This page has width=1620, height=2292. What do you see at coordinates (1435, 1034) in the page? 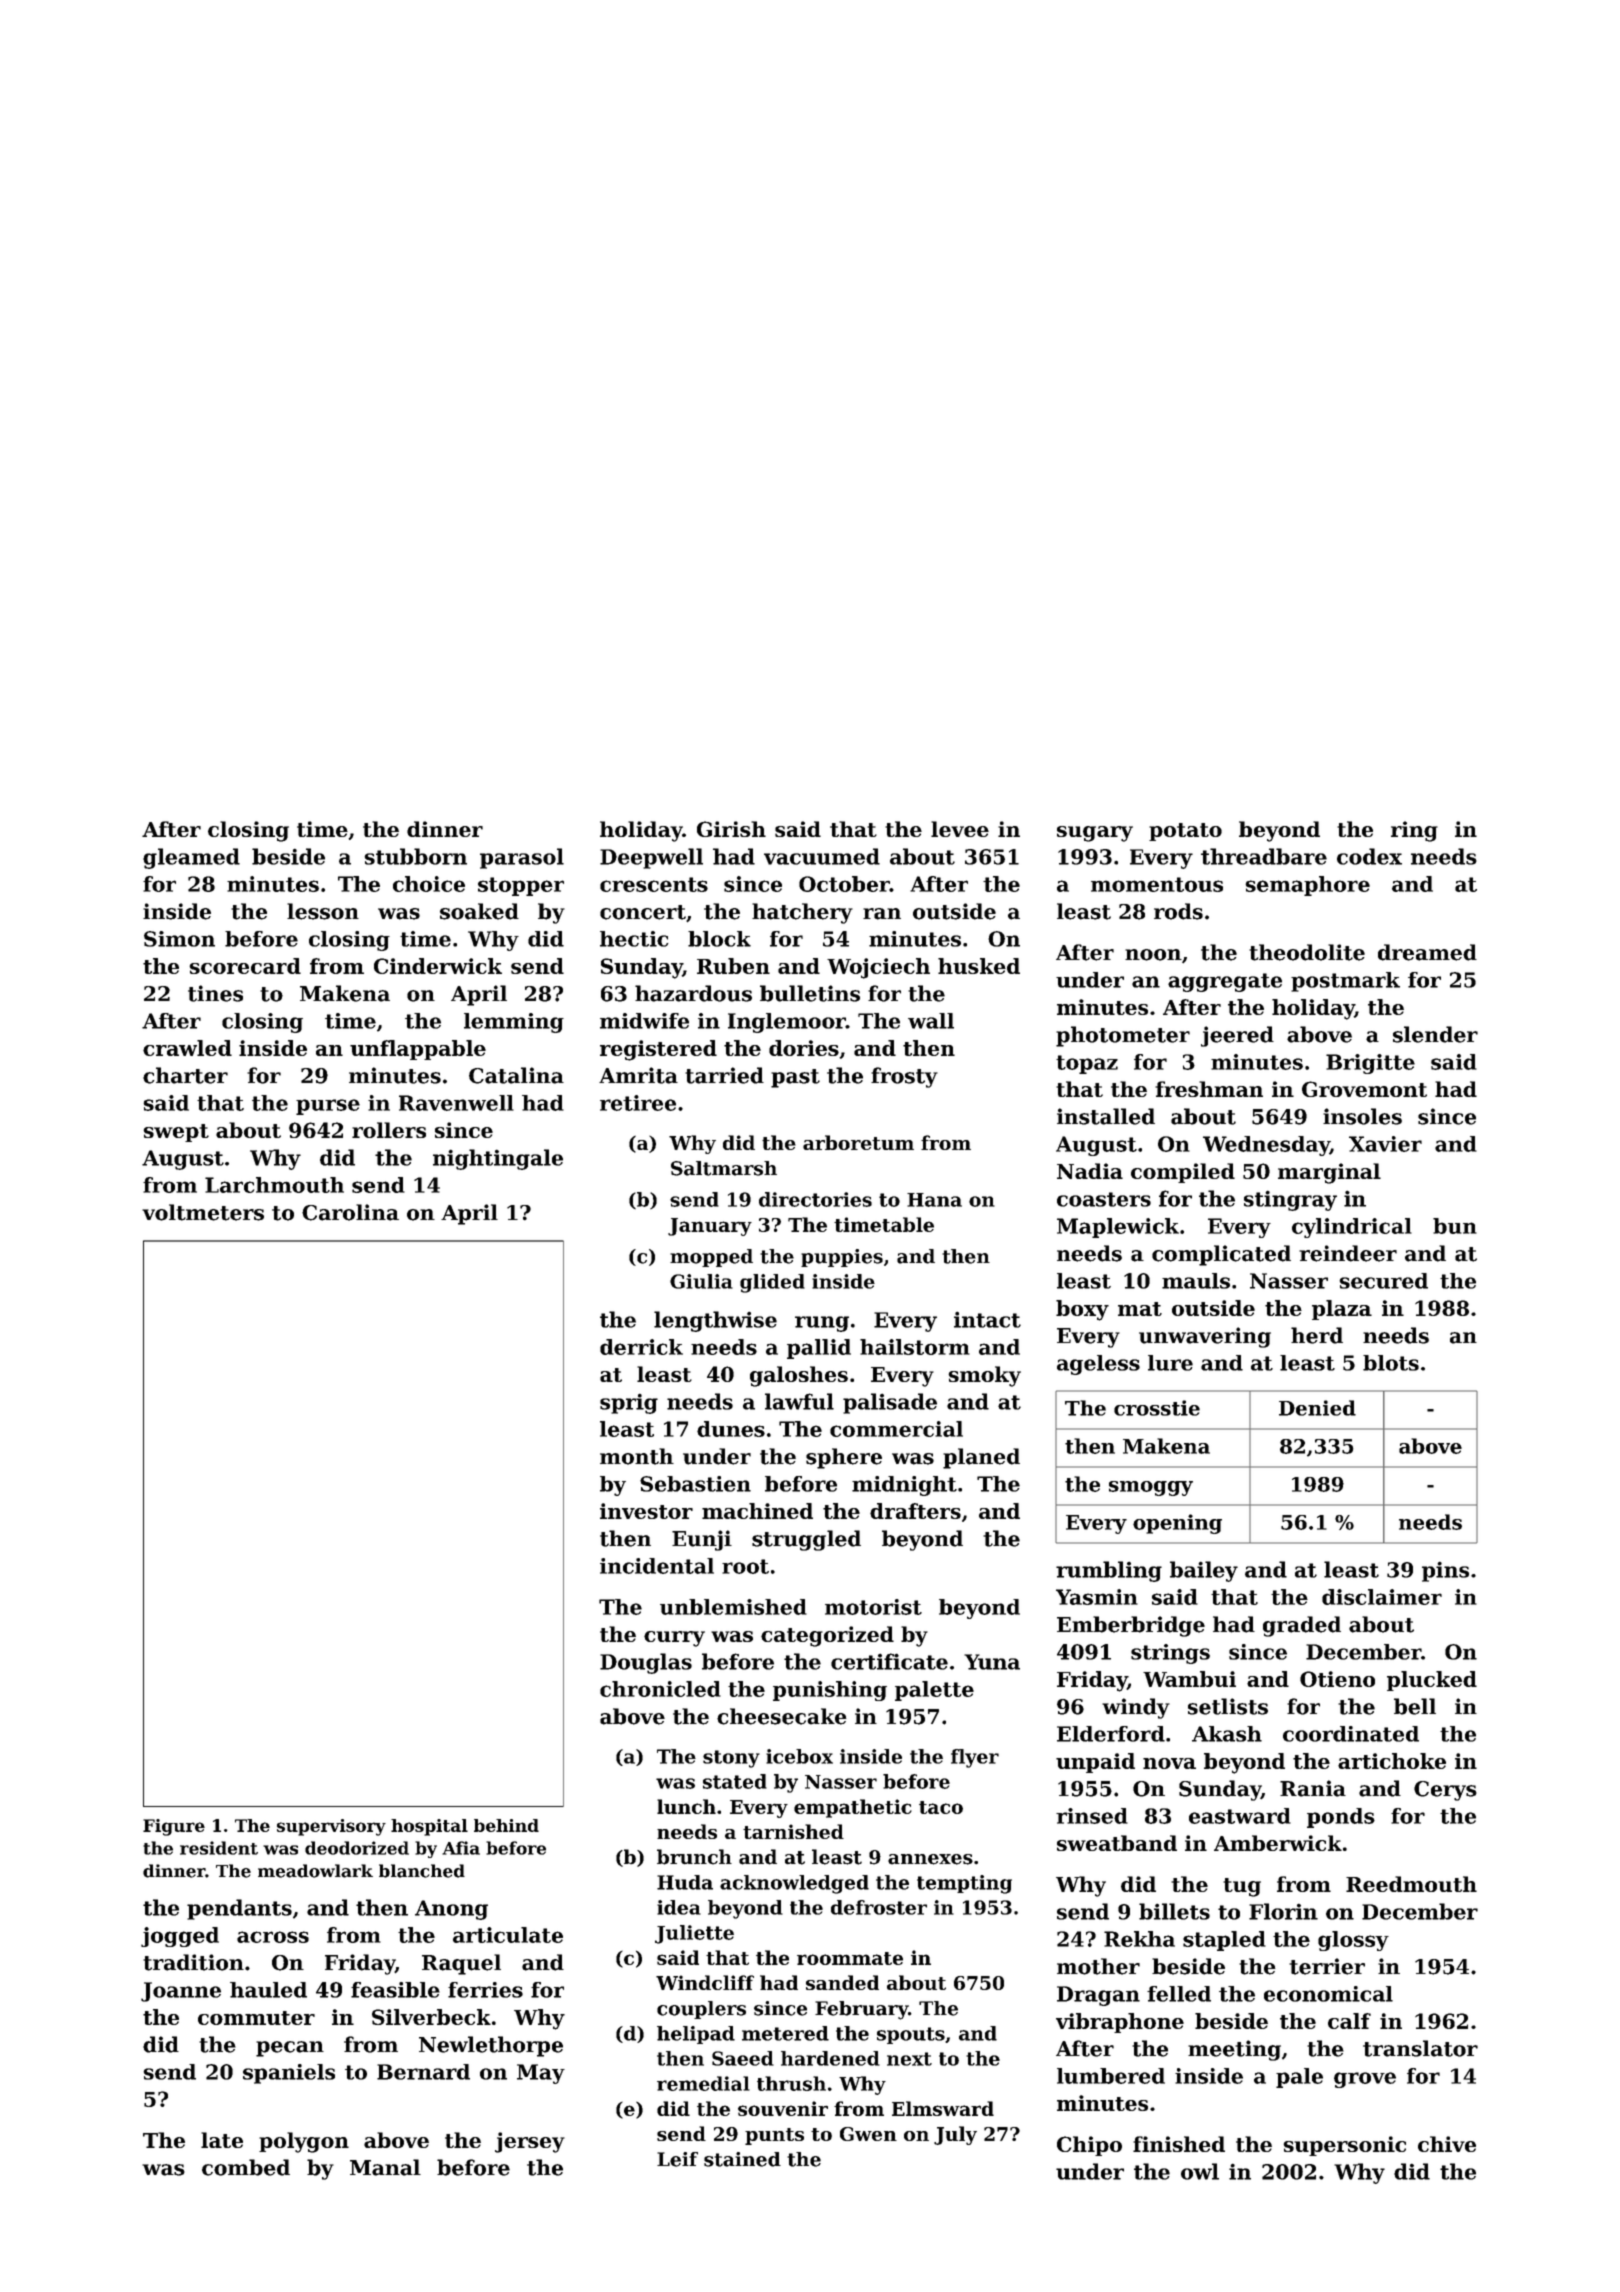
I see `slender` at bounding box center [1435, 1034].
